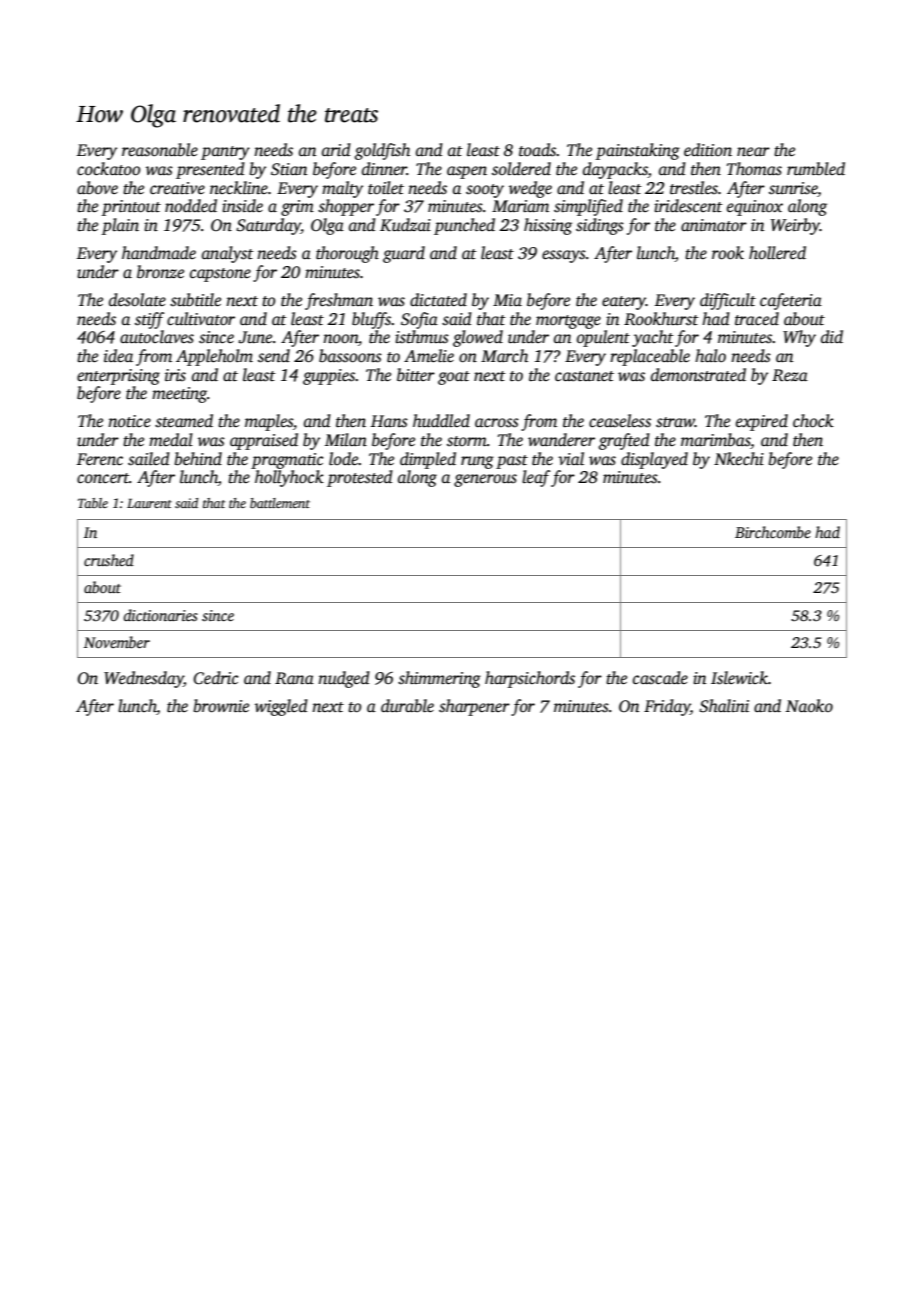 Image resolution: width=924 pixels, height=1314 pixels. I want to click on essays, so click(564, 256).
